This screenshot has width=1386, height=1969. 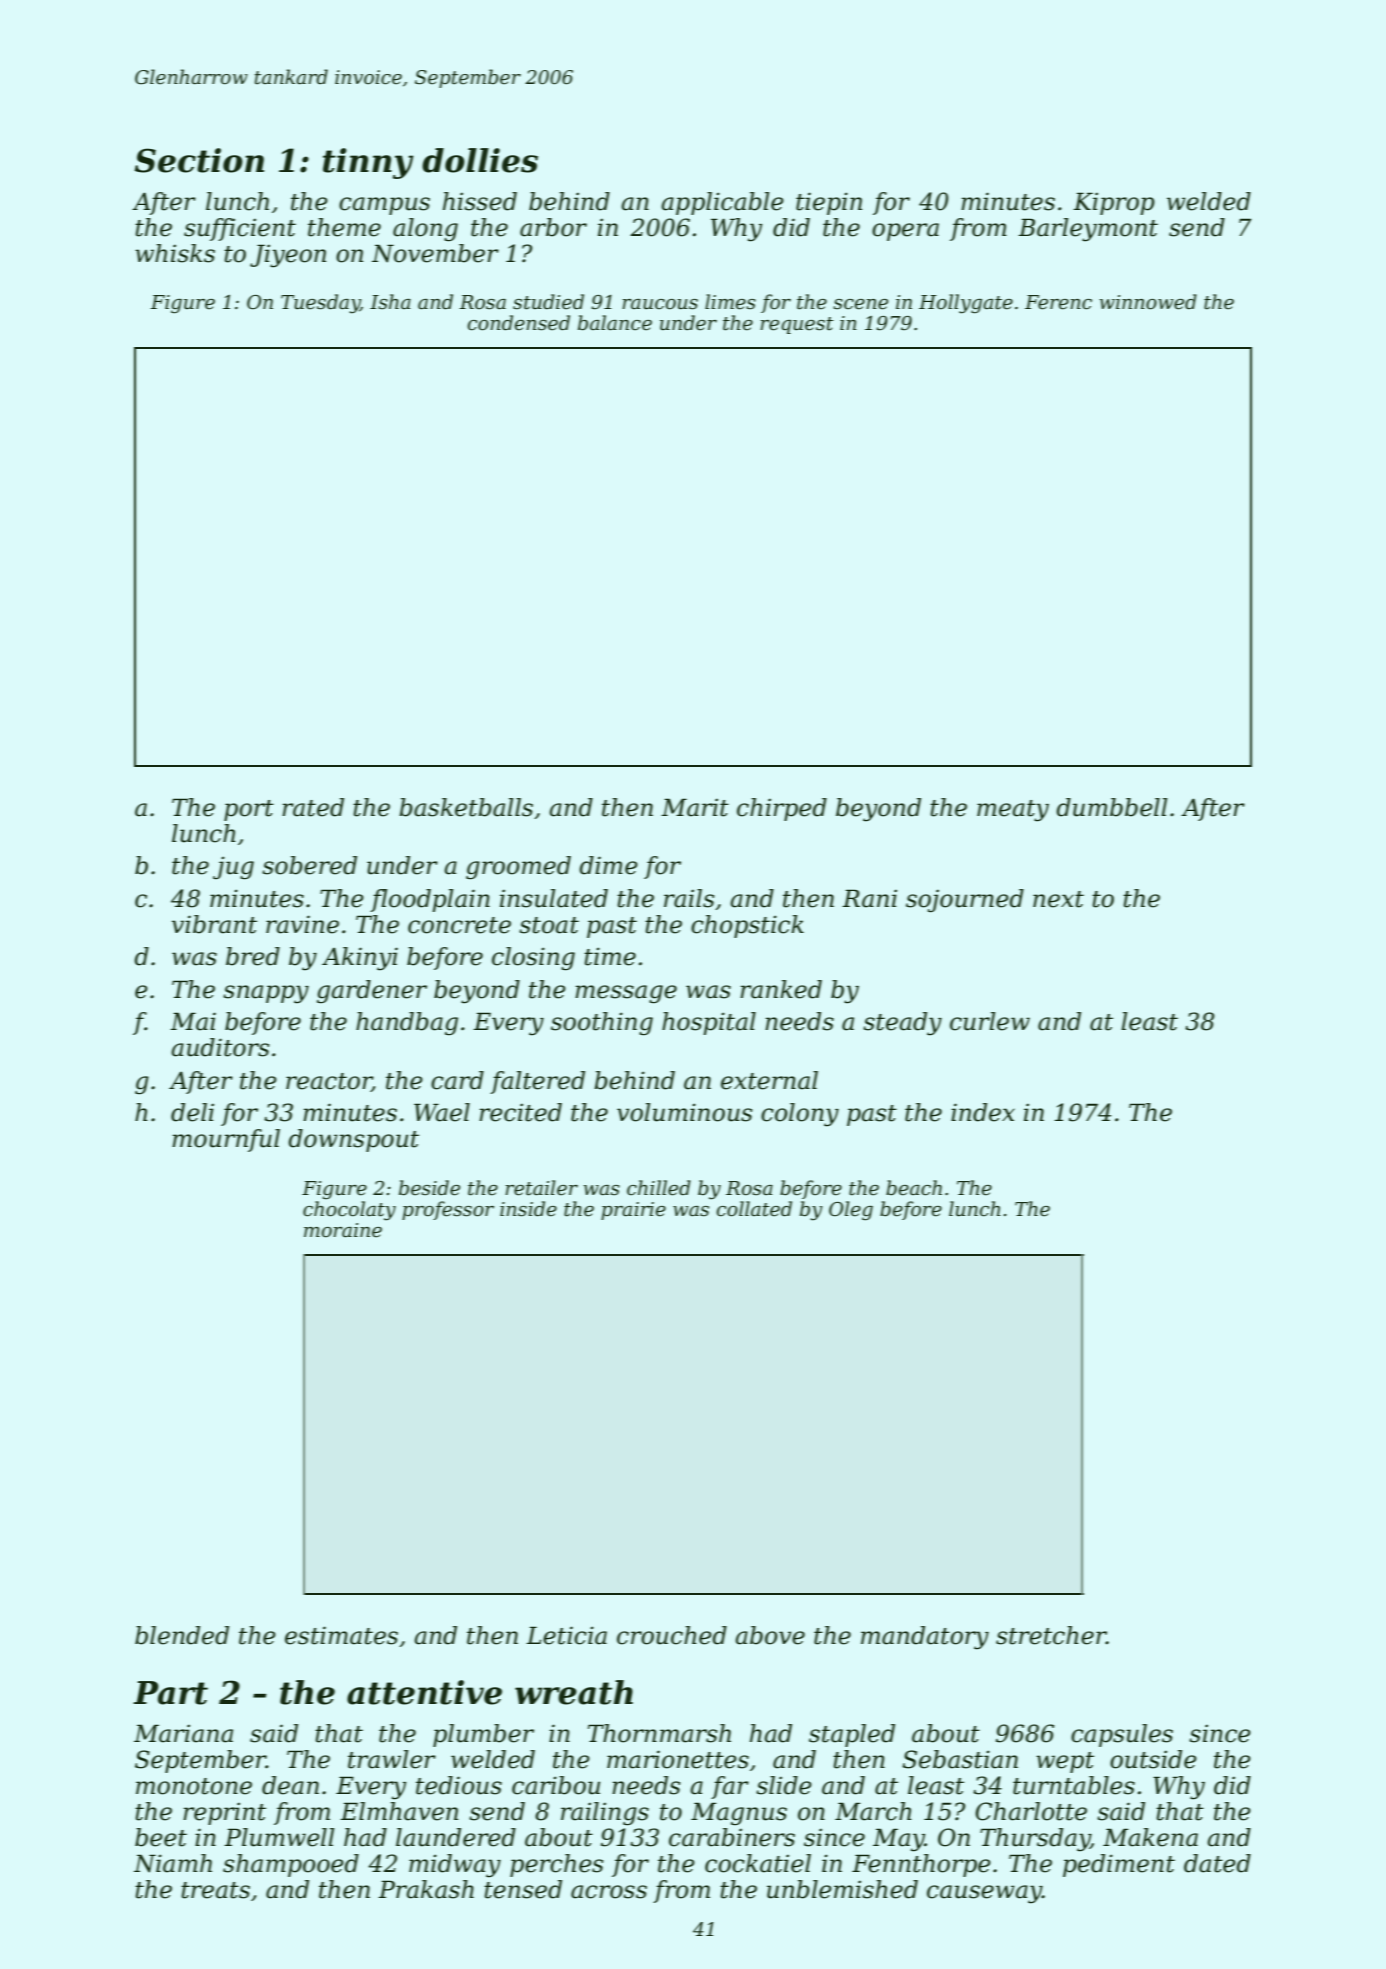 I want to click on Ferenc, so click(x=1058, y=302).
